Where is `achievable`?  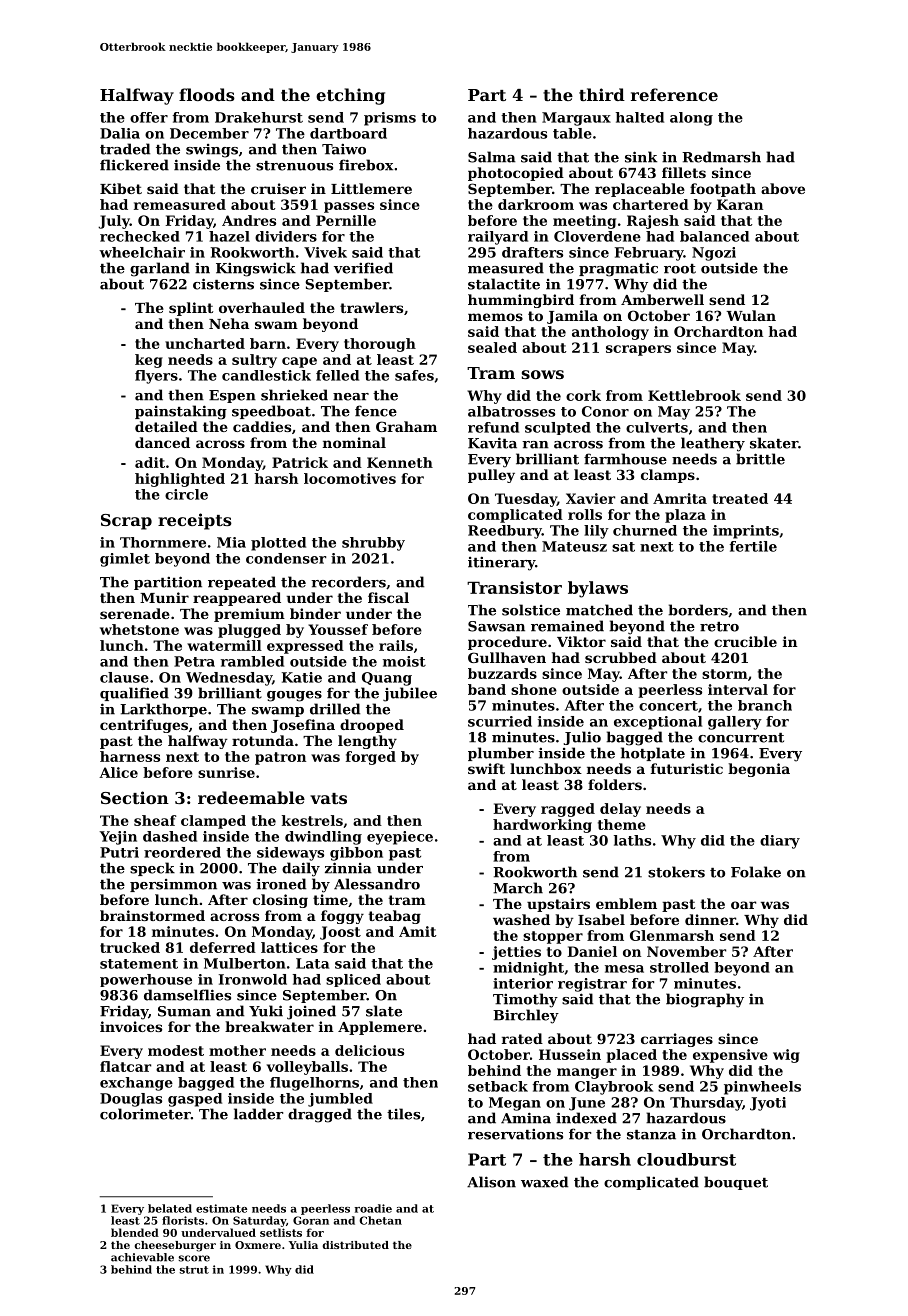 achievable is located at coordinates (142, 1257).
